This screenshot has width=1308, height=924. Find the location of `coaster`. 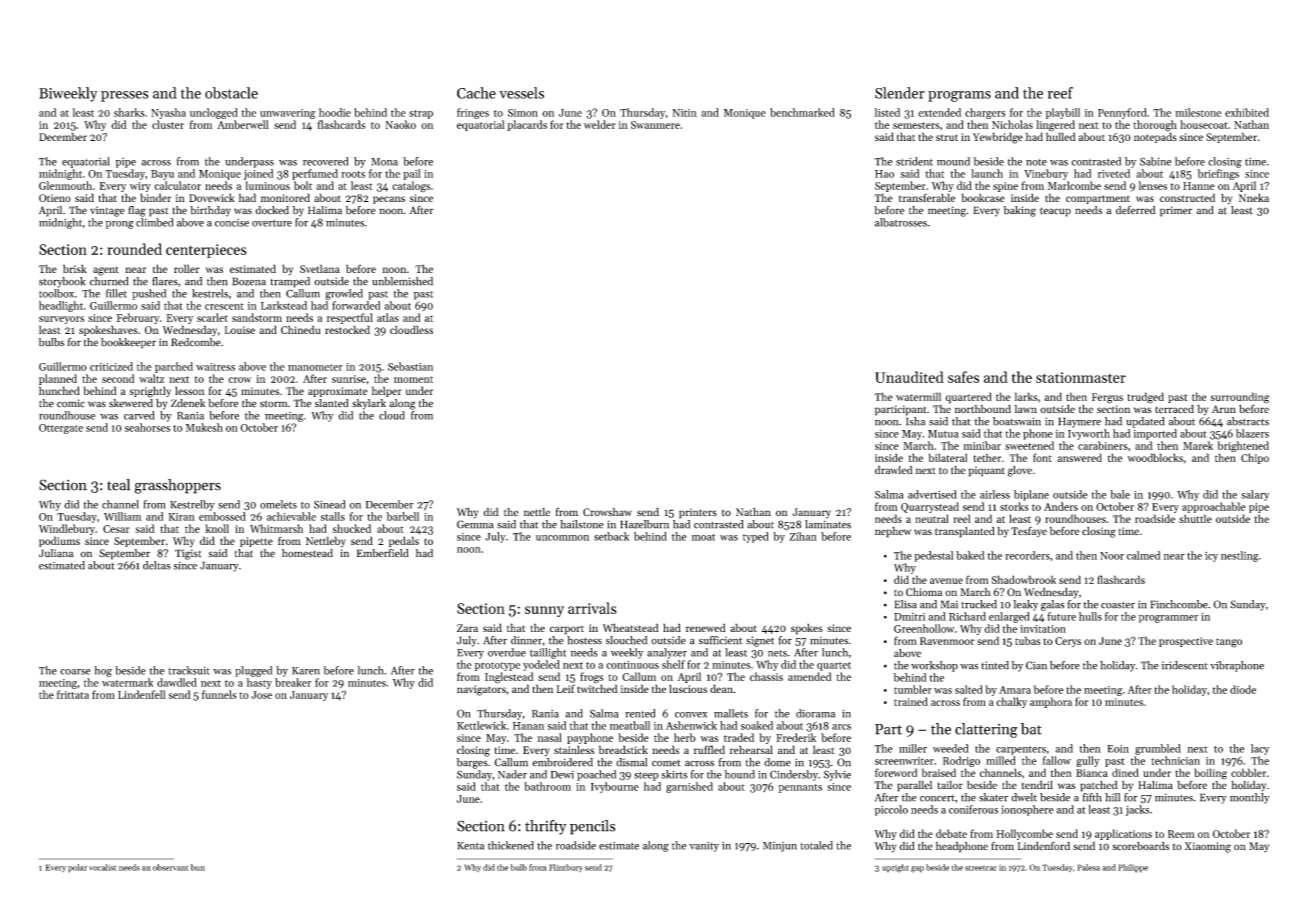

coaster is located at coordinates (1118, 605).
